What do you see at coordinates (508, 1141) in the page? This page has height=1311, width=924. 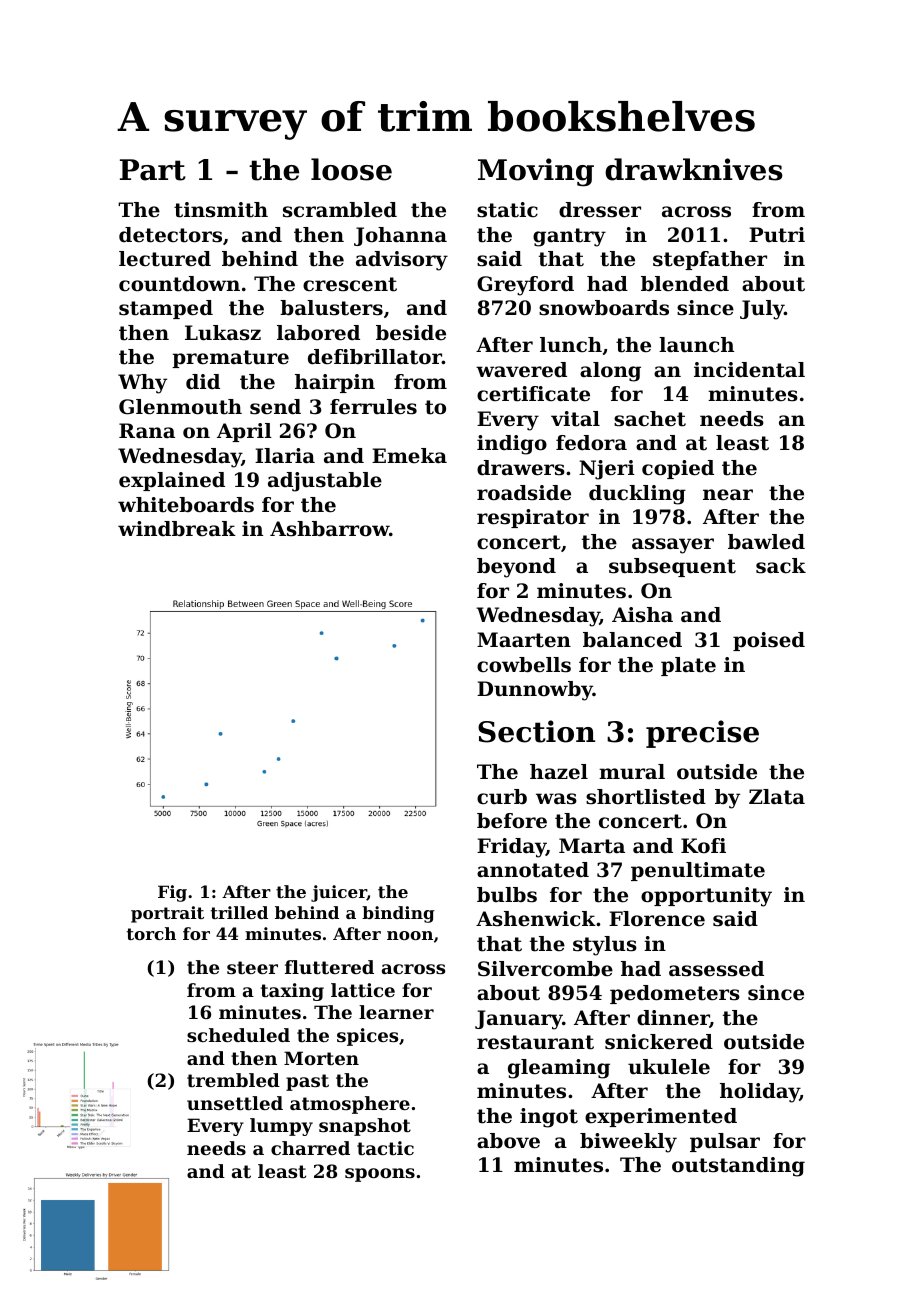 I see `above` at bounding box center [508, 1141].
